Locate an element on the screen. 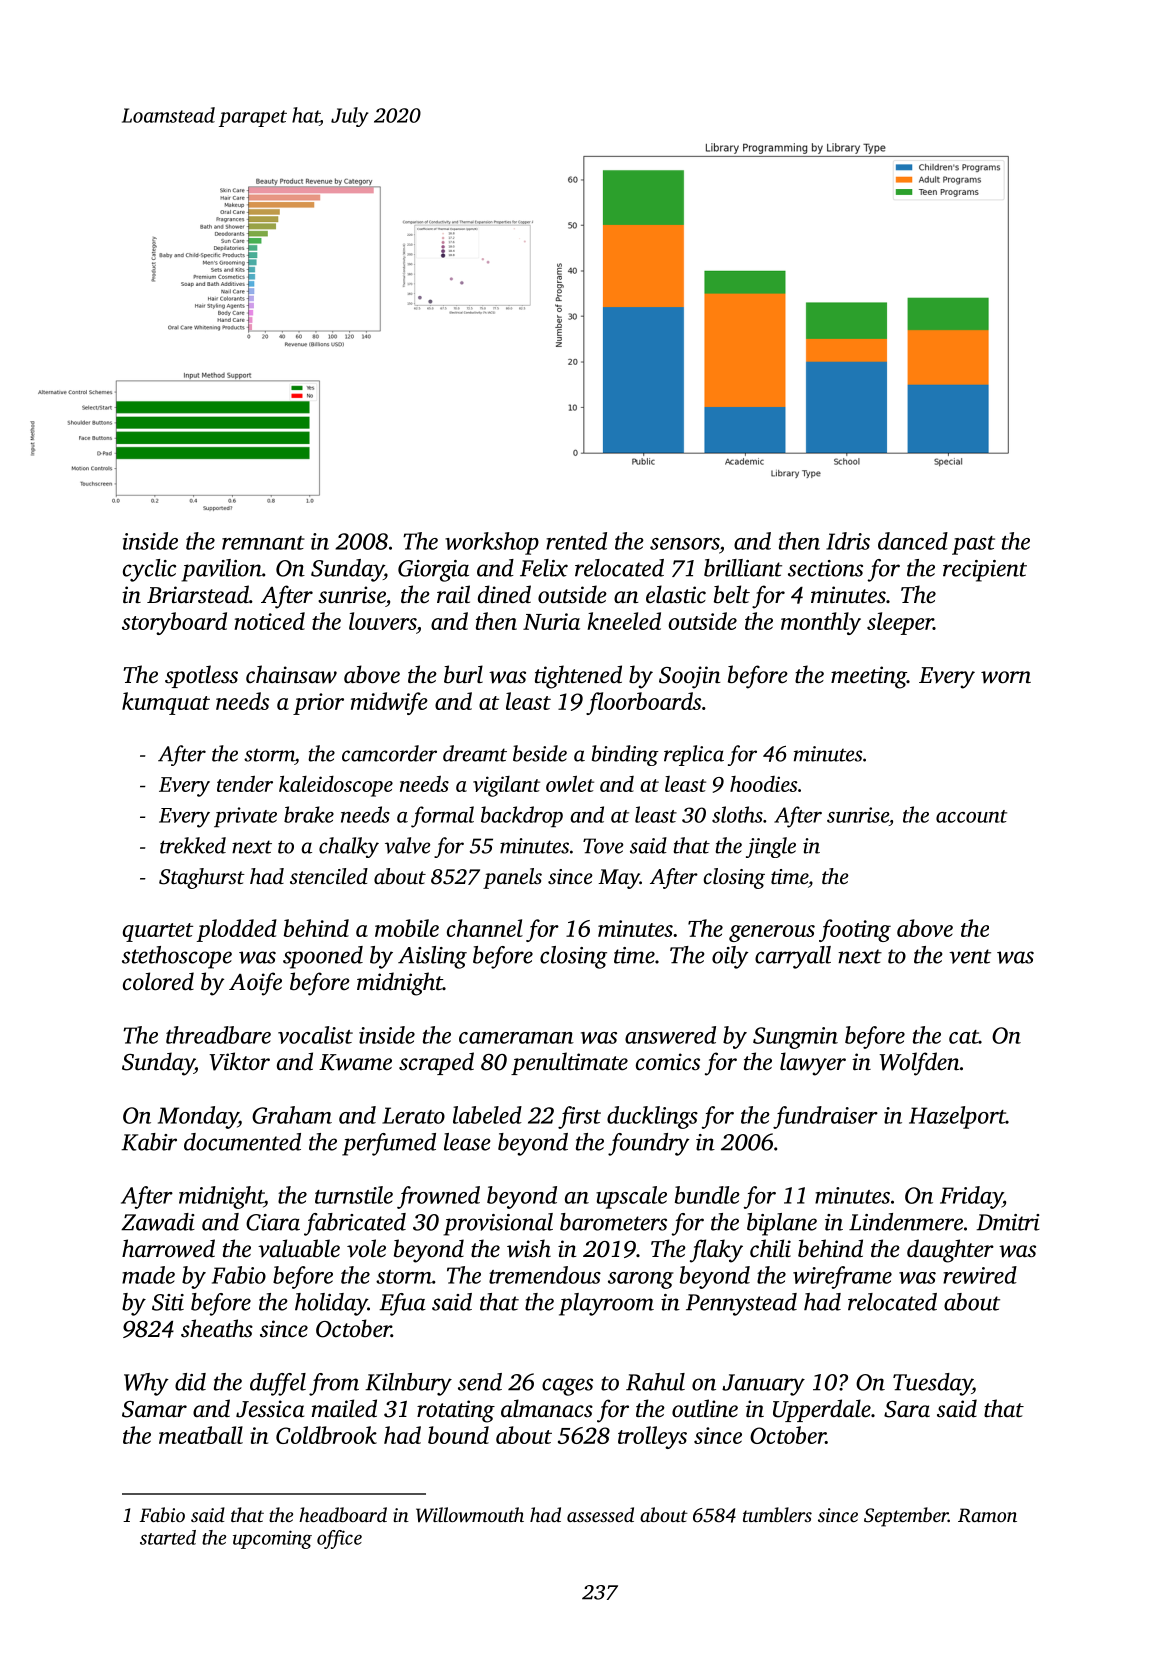 This screenshot has height=1654, width=1165. dreamt is located at coordinates (475, 753).
